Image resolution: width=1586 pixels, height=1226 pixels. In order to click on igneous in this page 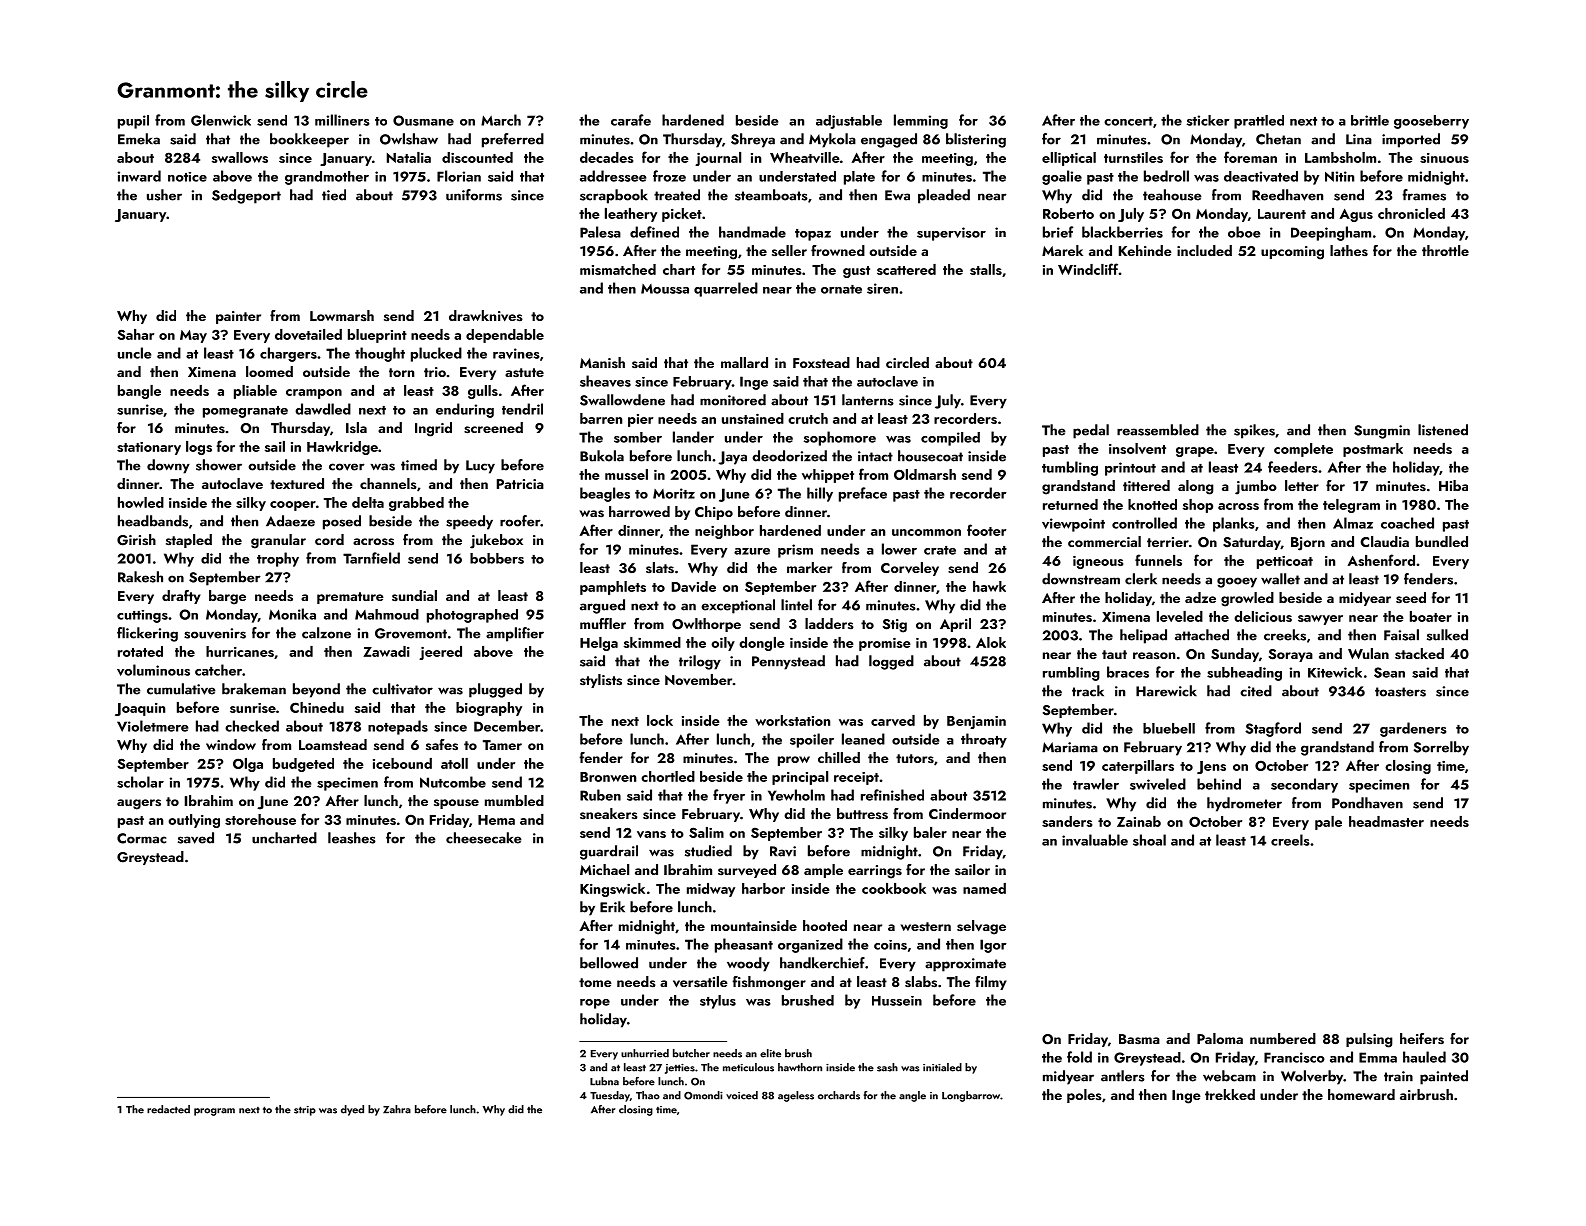, I will do `click(1098, 562)`.
